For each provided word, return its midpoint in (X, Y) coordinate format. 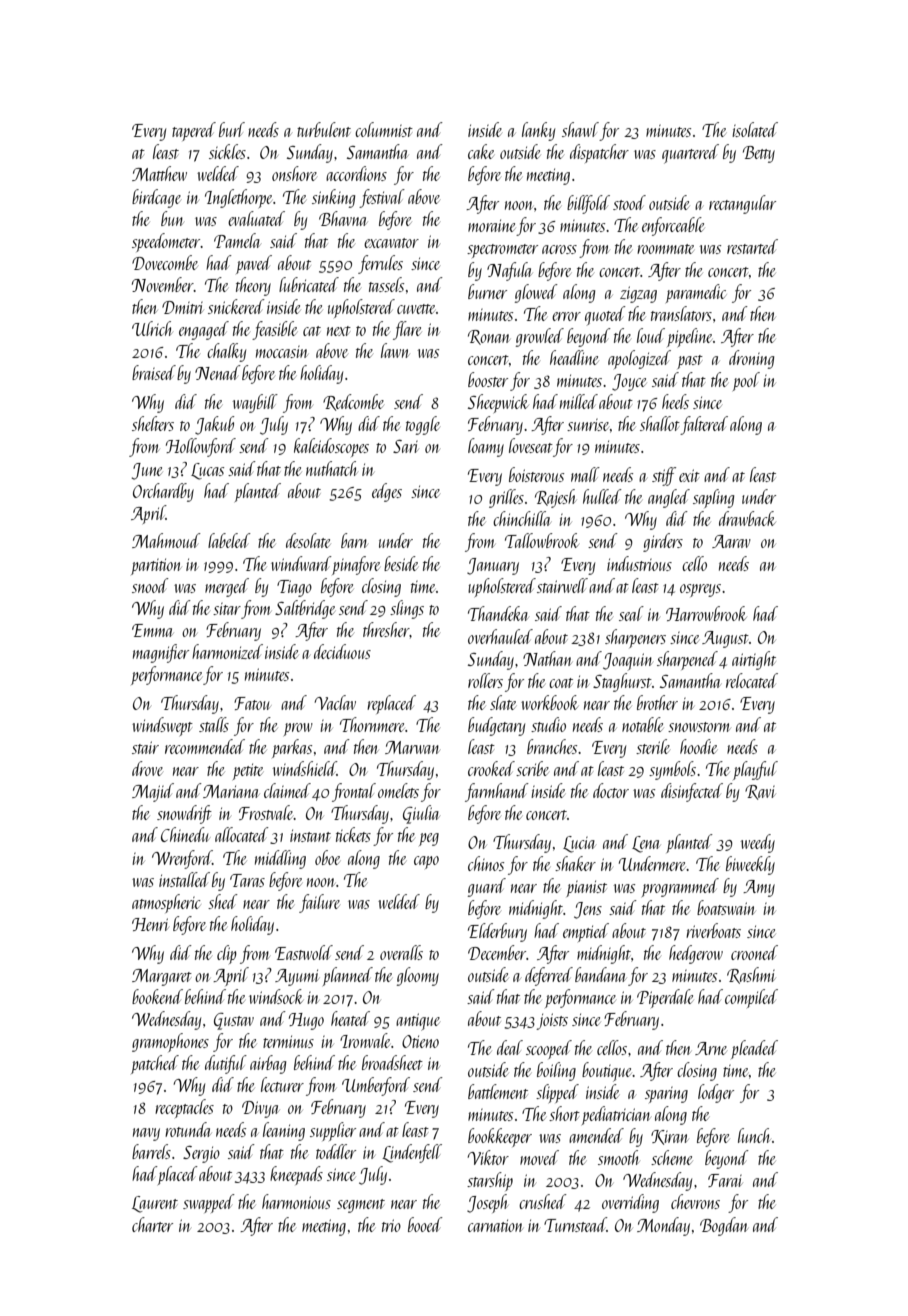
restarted (752, 246)
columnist (384, 129)
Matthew (159, 173)
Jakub (214, 425)
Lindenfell (412, 1153)
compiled (751, 998)
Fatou (252, 703)
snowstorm (699, 727)
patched (155, 1064)
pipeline (689, 337)
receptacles (184, 1108)
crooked (491, 768)
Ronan (489, 337)
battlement (498, 1091)
